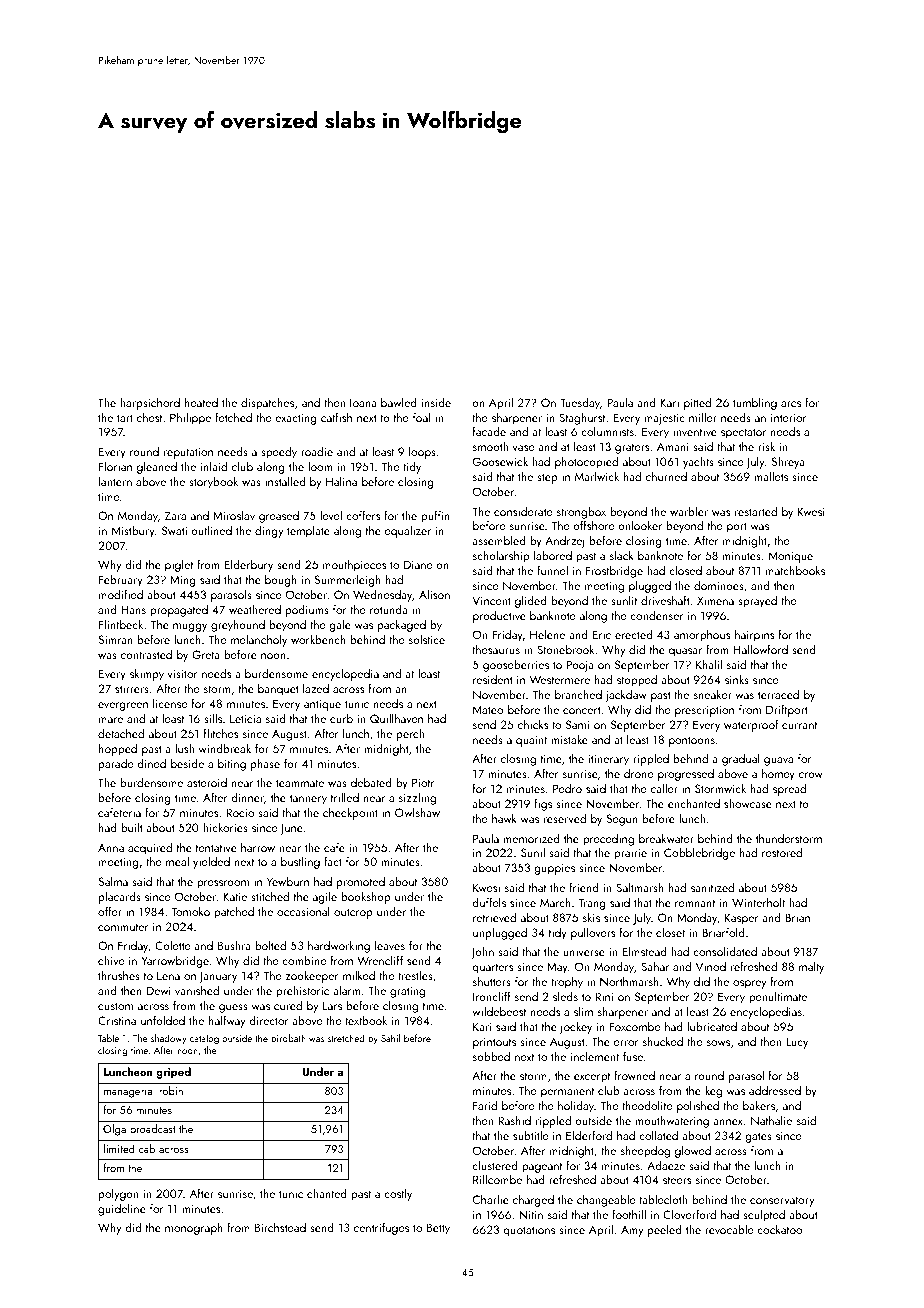 The image size is (924, 1308). I want to click on inside, so click(436, 402).
